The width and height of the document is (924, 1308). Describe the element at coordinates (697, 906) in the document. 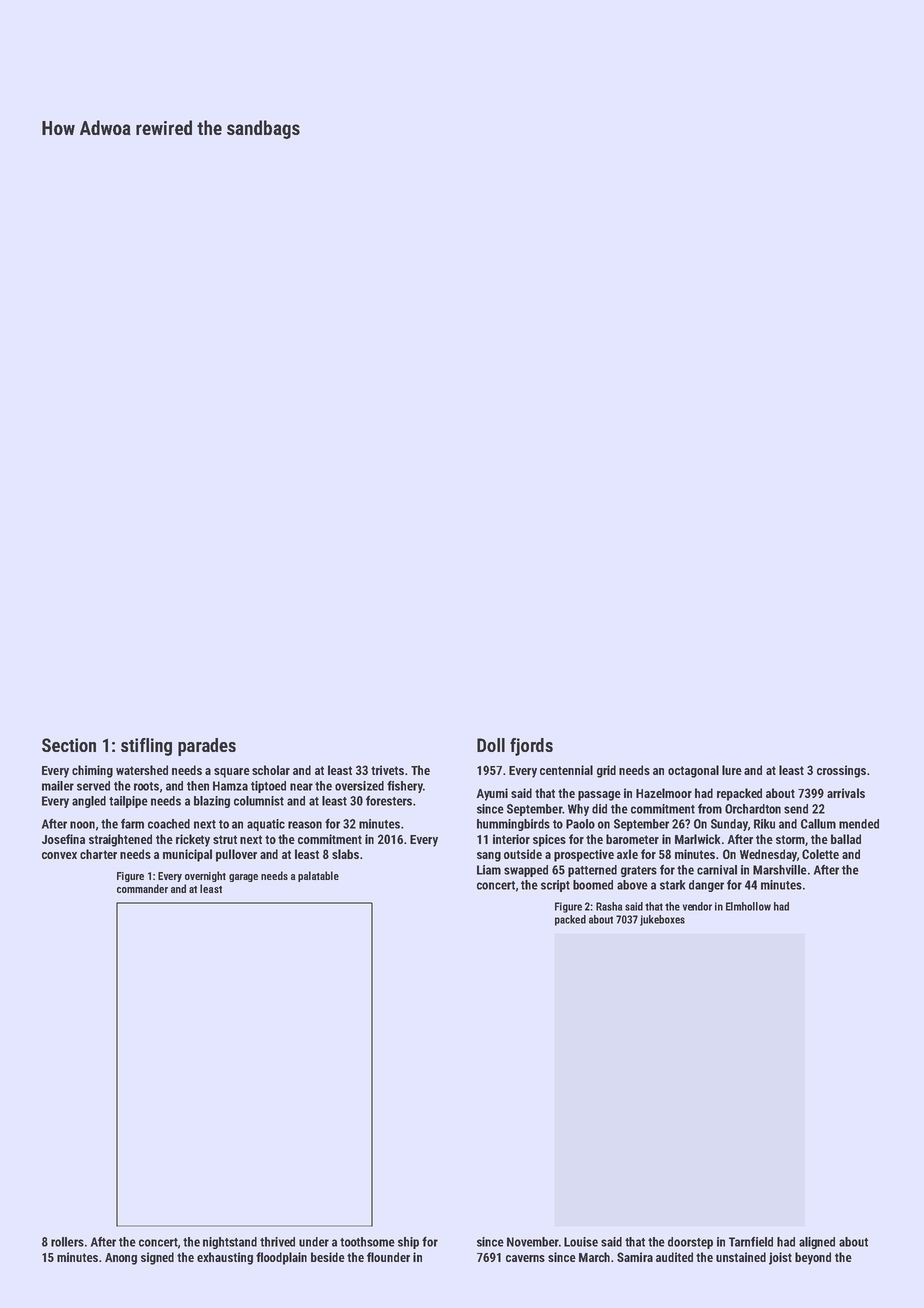

I see `vendor` at that location.
